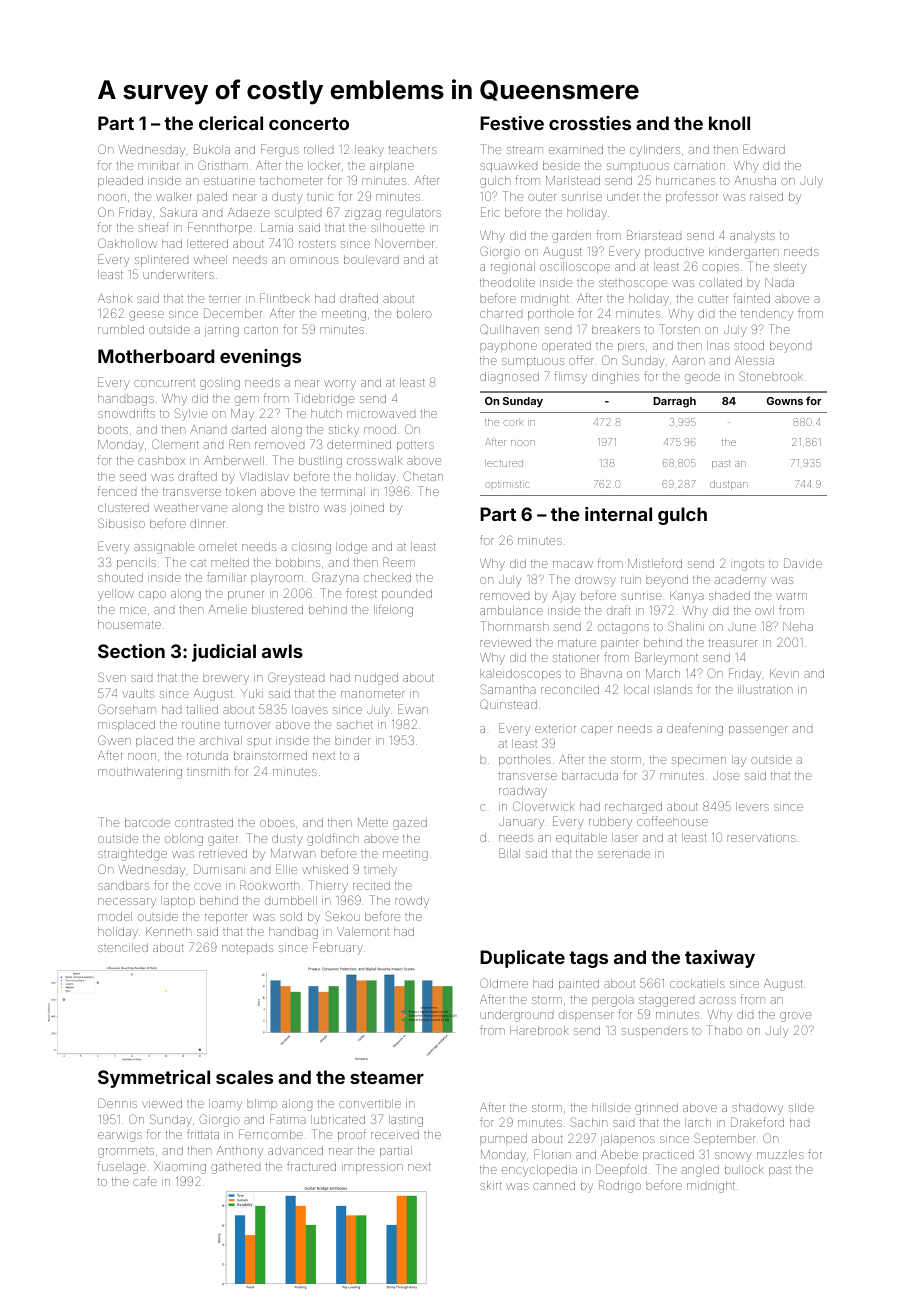 The image size is (924, 1308). What do you see at coordinates (363, 931) in the screenshot?
I see `Valemont` at bounding box center [363, 931].
